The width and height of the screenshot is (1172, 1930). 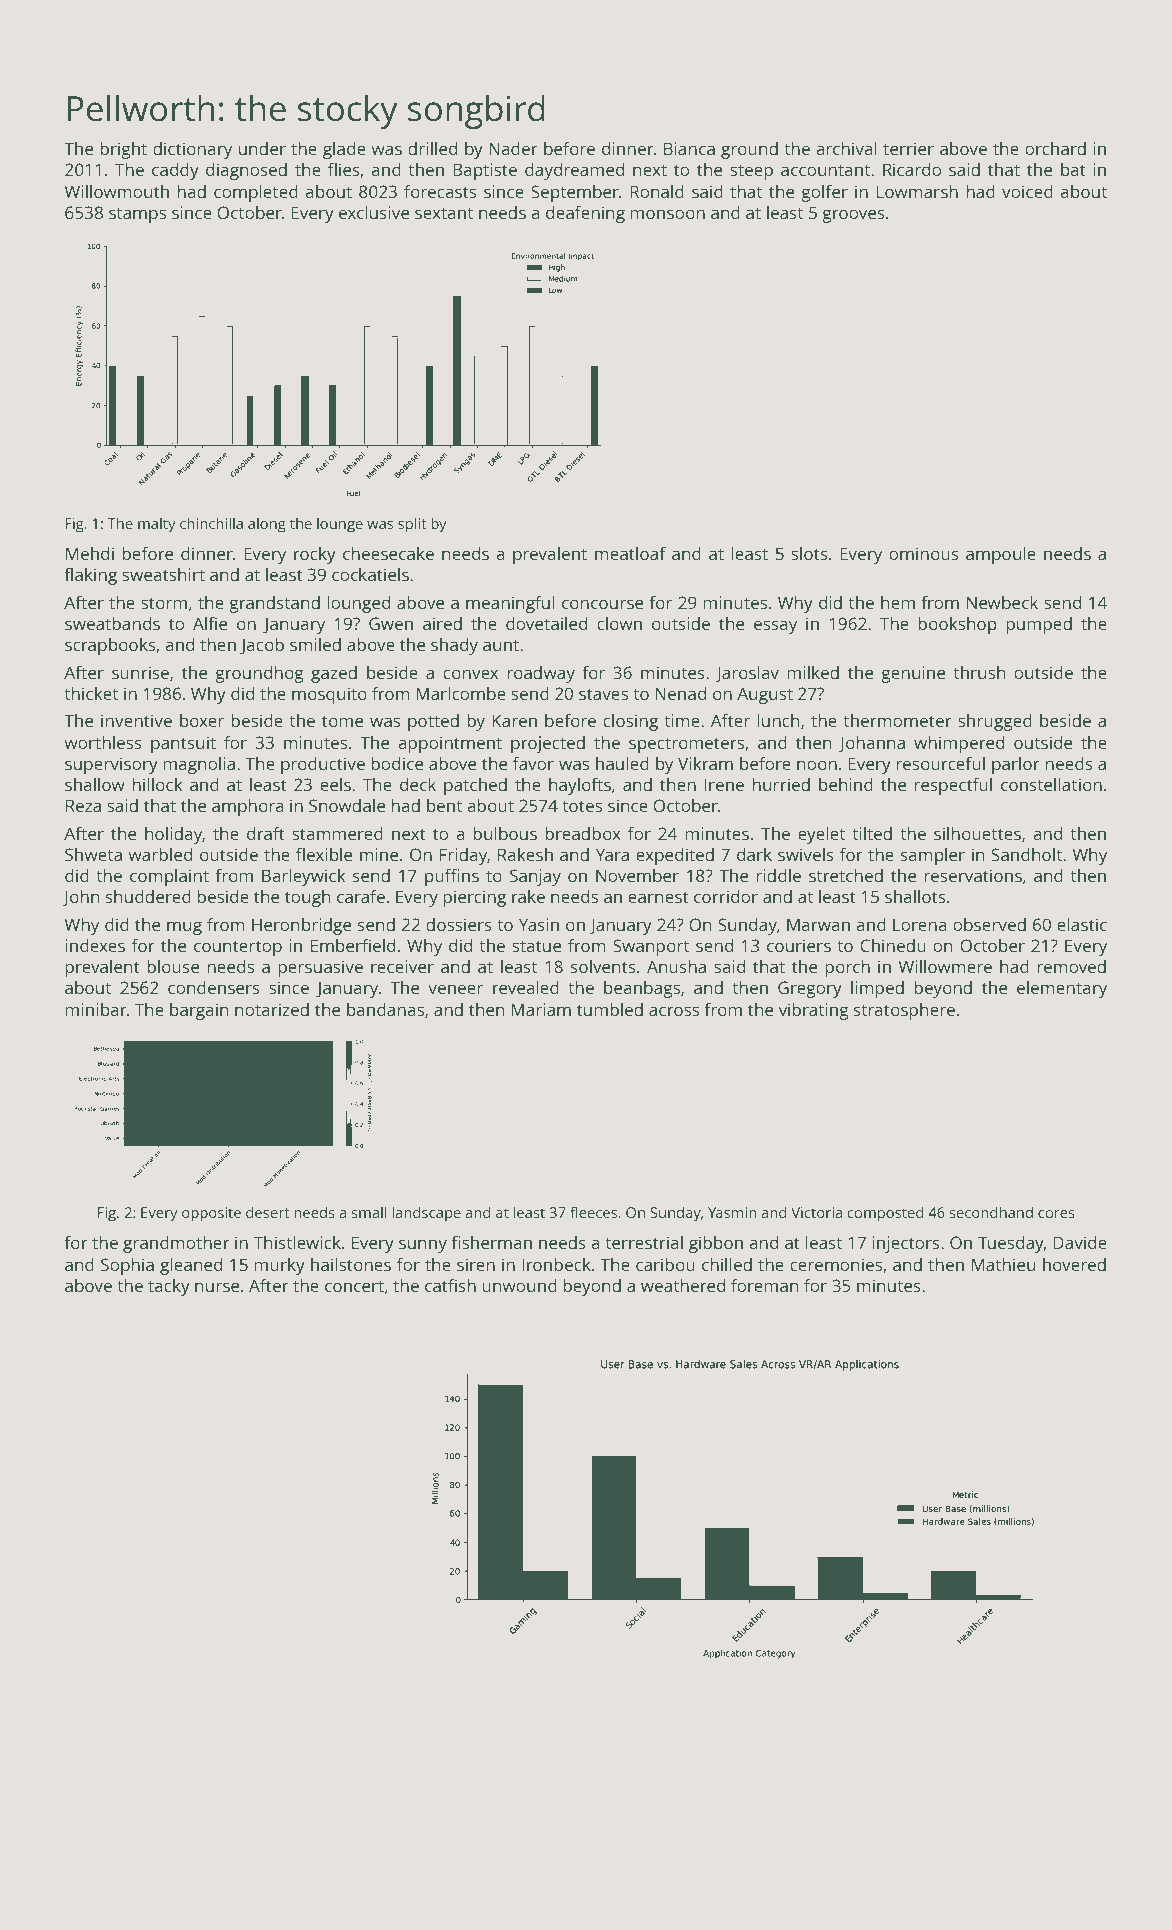 What do you see at coordinates (1055, 148) in the screenshot?
I see `orchard` at bounding box center [1055, 148].
